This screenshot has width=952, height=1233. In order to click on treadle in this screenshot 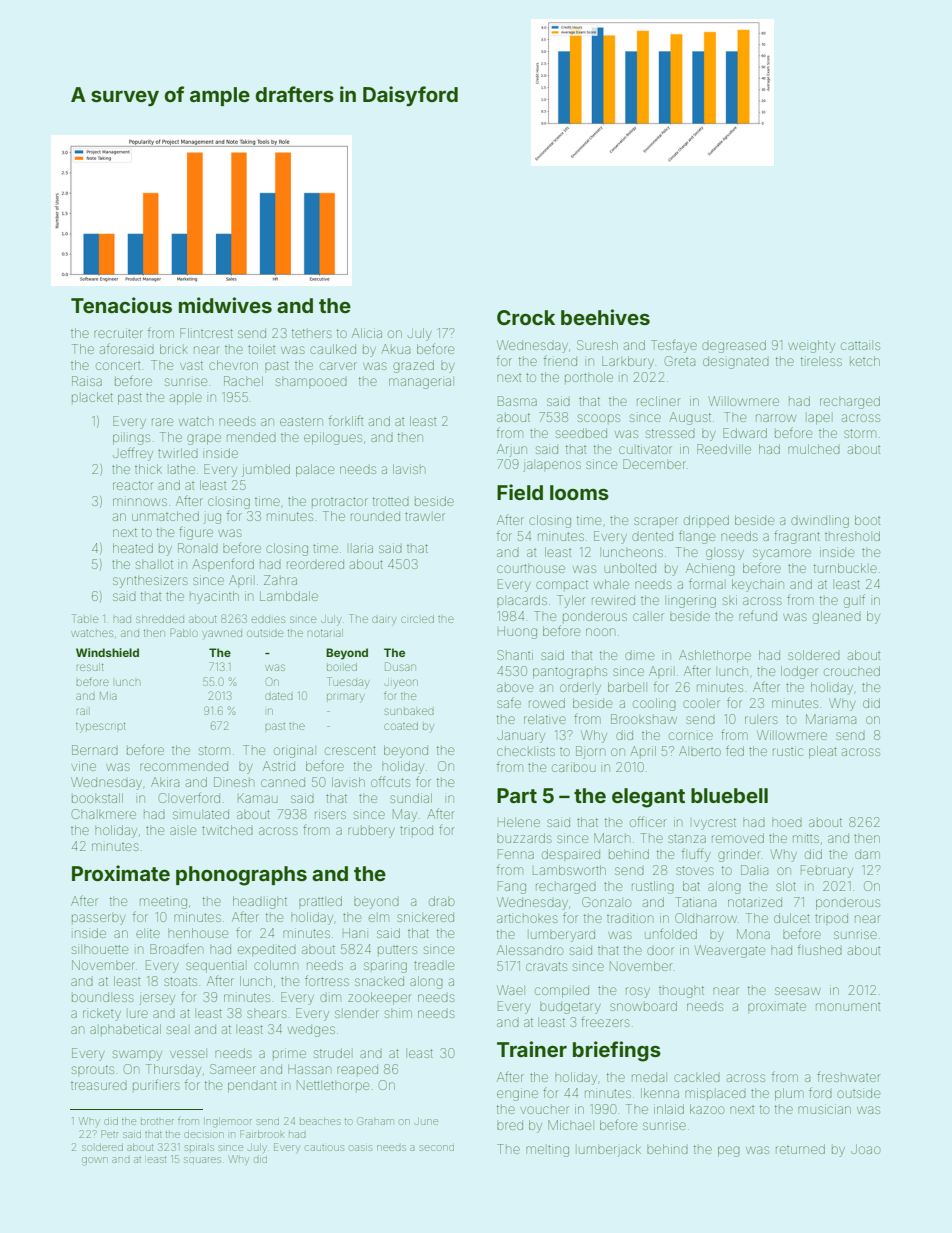, I will do `click(434, 965)`.
